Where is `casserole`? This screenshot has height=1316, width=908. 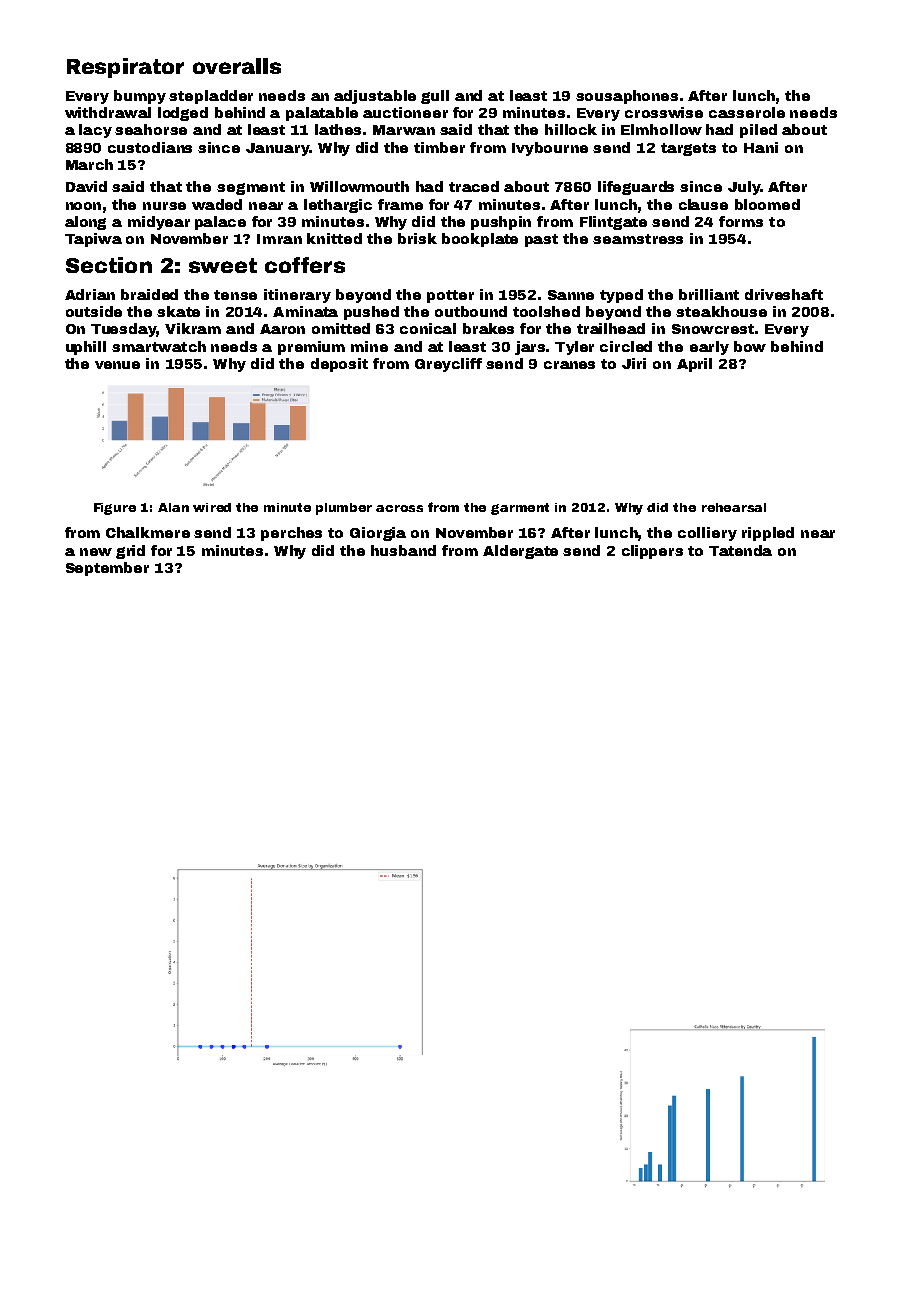 casserole is located at coordinates (747, 112).
